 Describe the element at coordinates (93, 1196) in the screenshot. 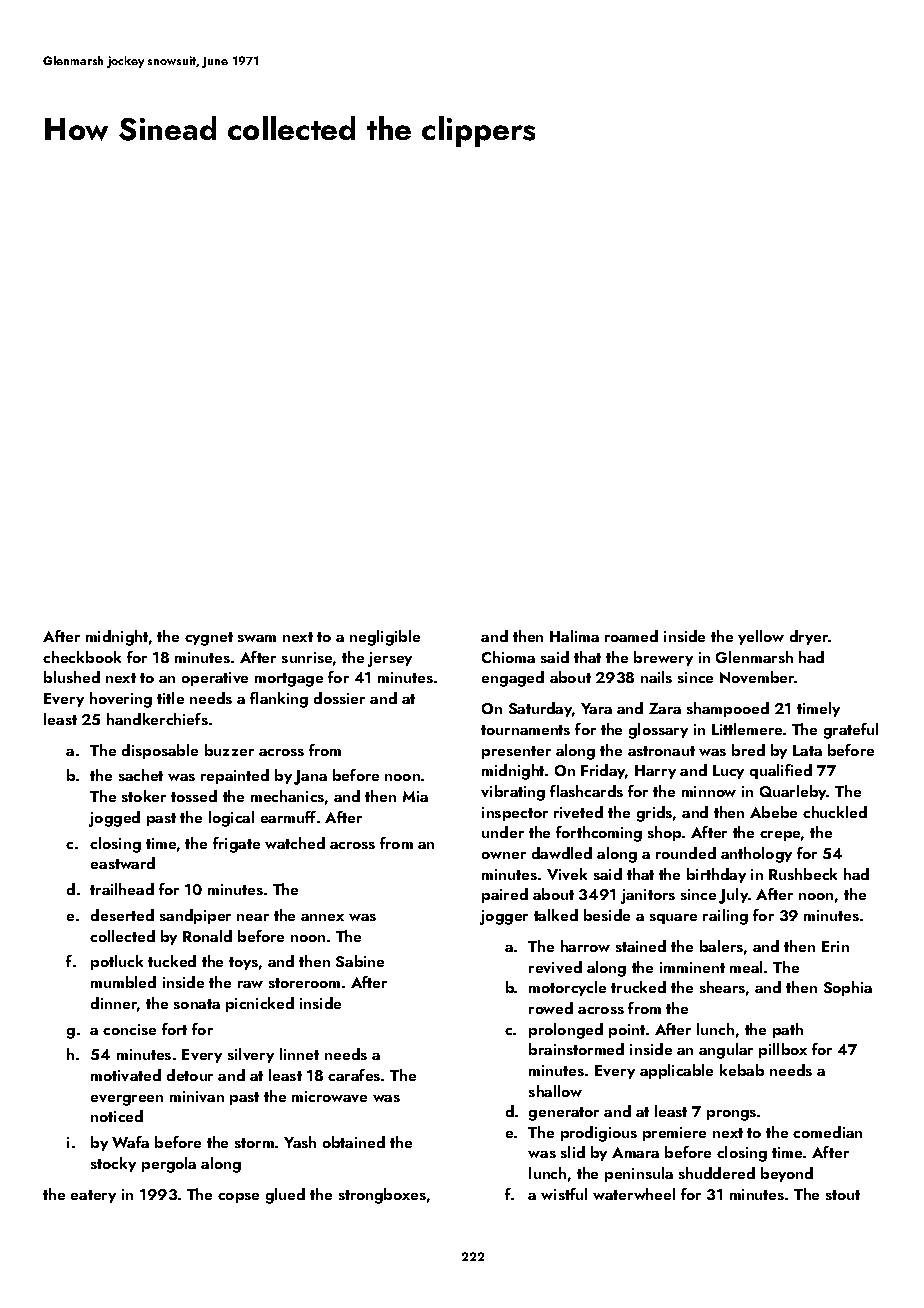

I see `eatery` at that location.
